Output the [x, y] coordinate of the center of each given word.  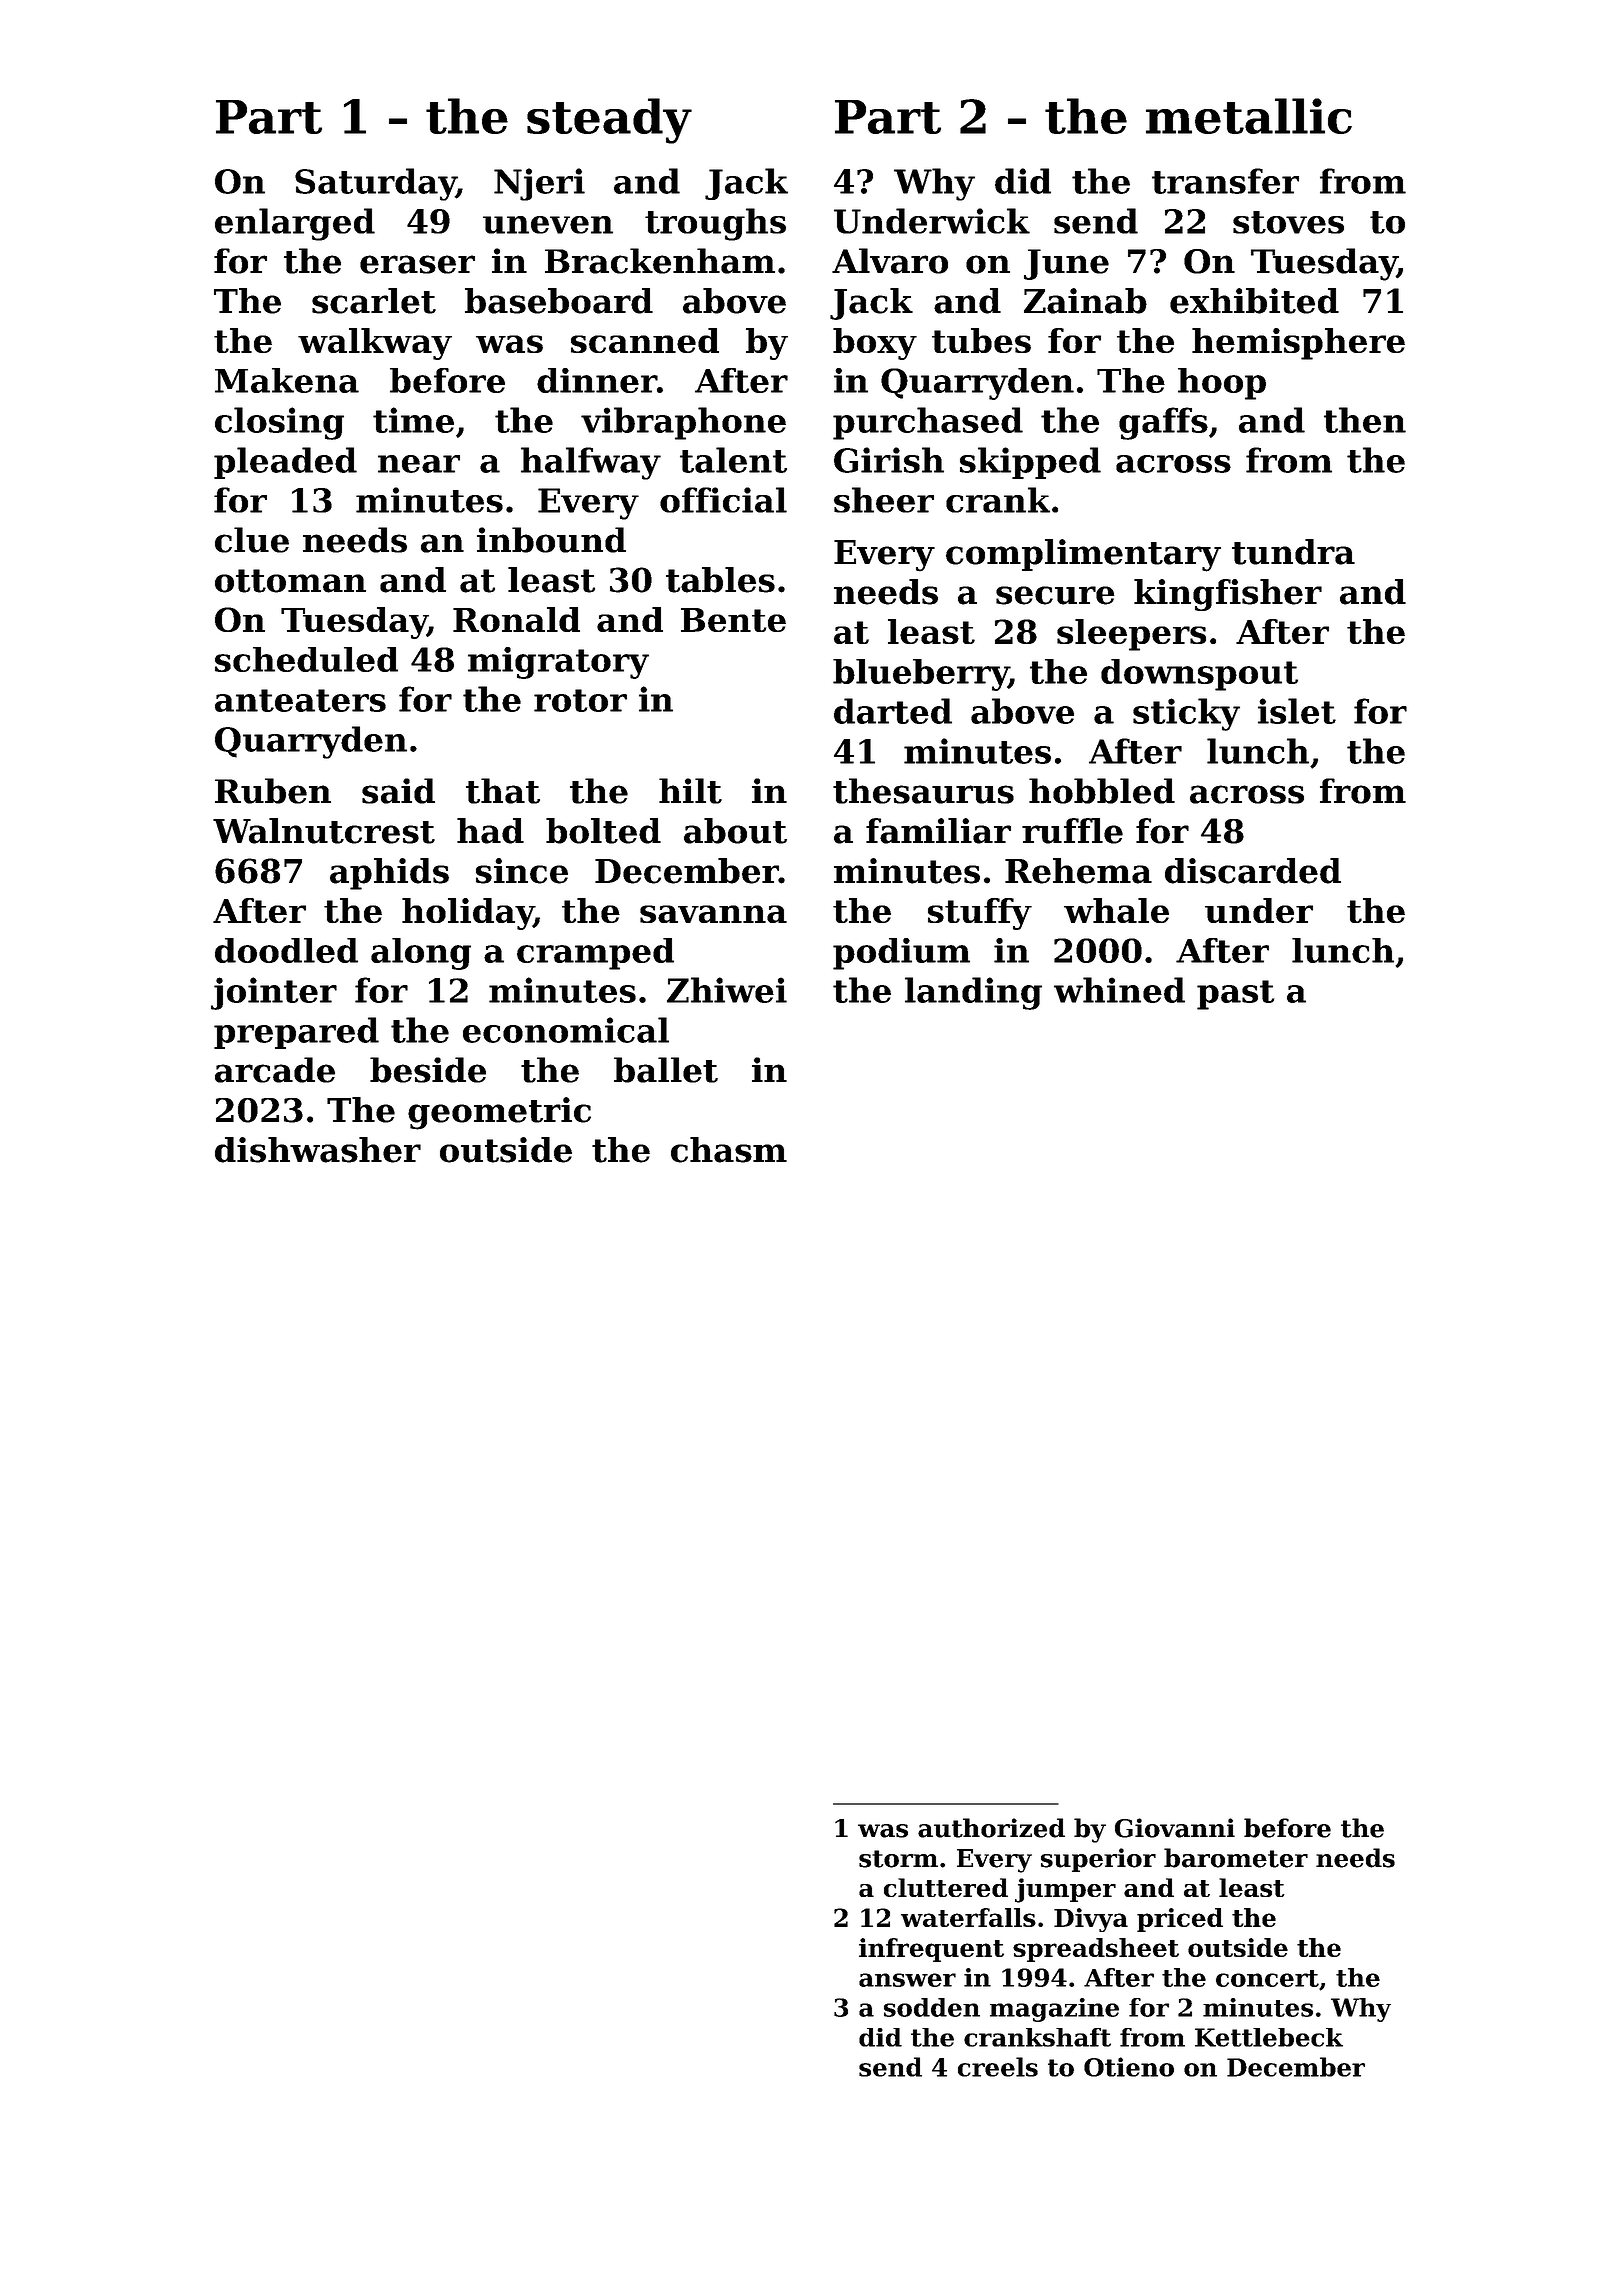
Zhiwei [727, 990]
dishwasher [318, 1150]
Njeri [539, 184]
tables [720, 580]
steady [609, 121]
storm [898, 1859]
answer [907, 1980]
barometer [1236, 1858]
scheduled [306, 659]
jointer [274, 993]
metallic [1249, 116]
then [1365, 420]
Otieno [1129, 2067]
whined [1119, 990]
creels [998, 2067]
